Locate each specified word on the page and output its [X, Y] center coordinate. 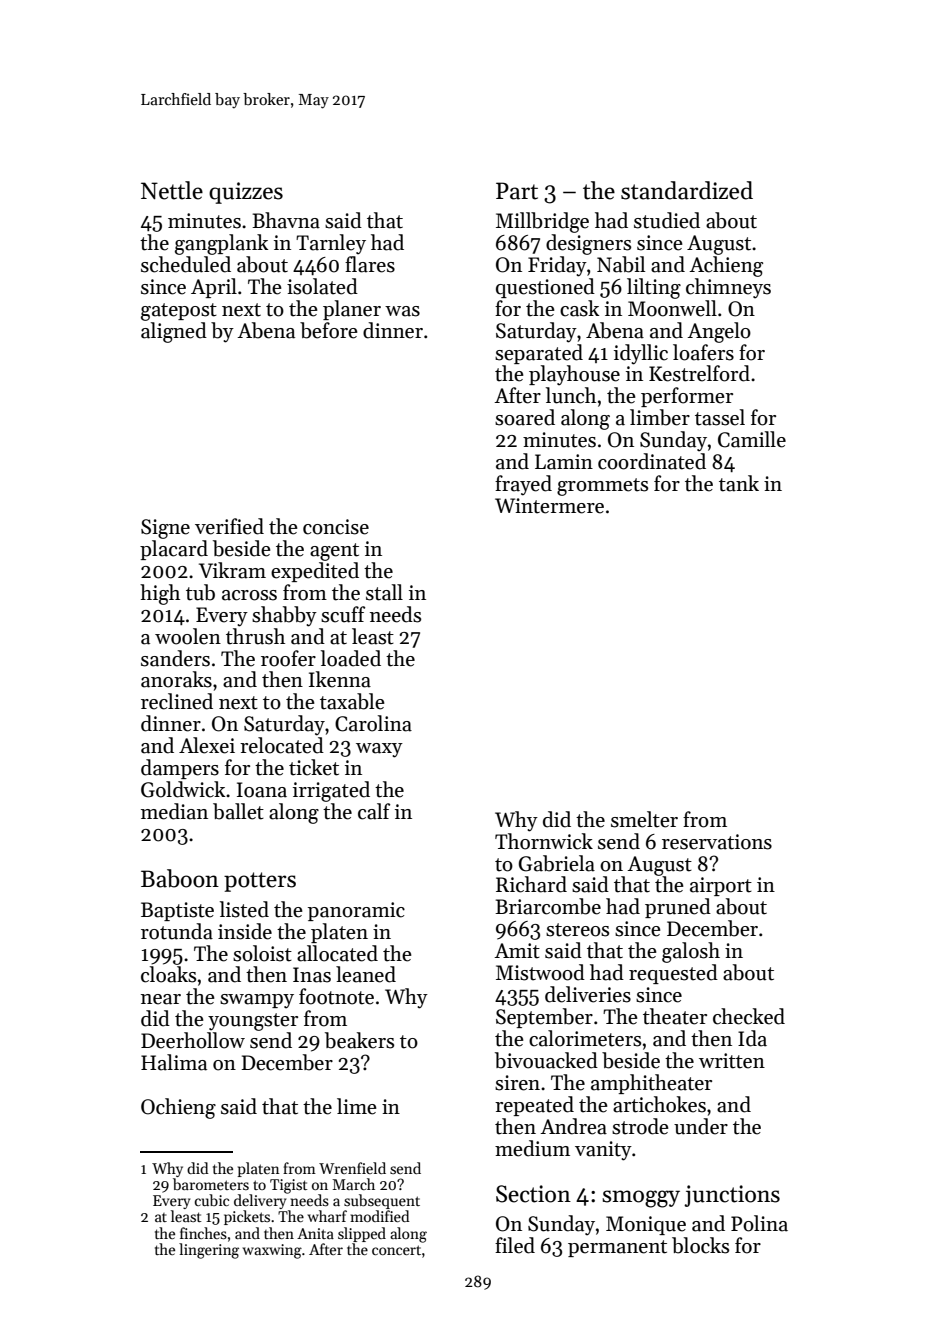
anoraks [176, 679]
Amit [517, 951]
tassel [720, 417]
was [402, 311]
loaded [351, 658]
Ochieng [178, 1108]
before [329, 330]
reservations [717, 842]
